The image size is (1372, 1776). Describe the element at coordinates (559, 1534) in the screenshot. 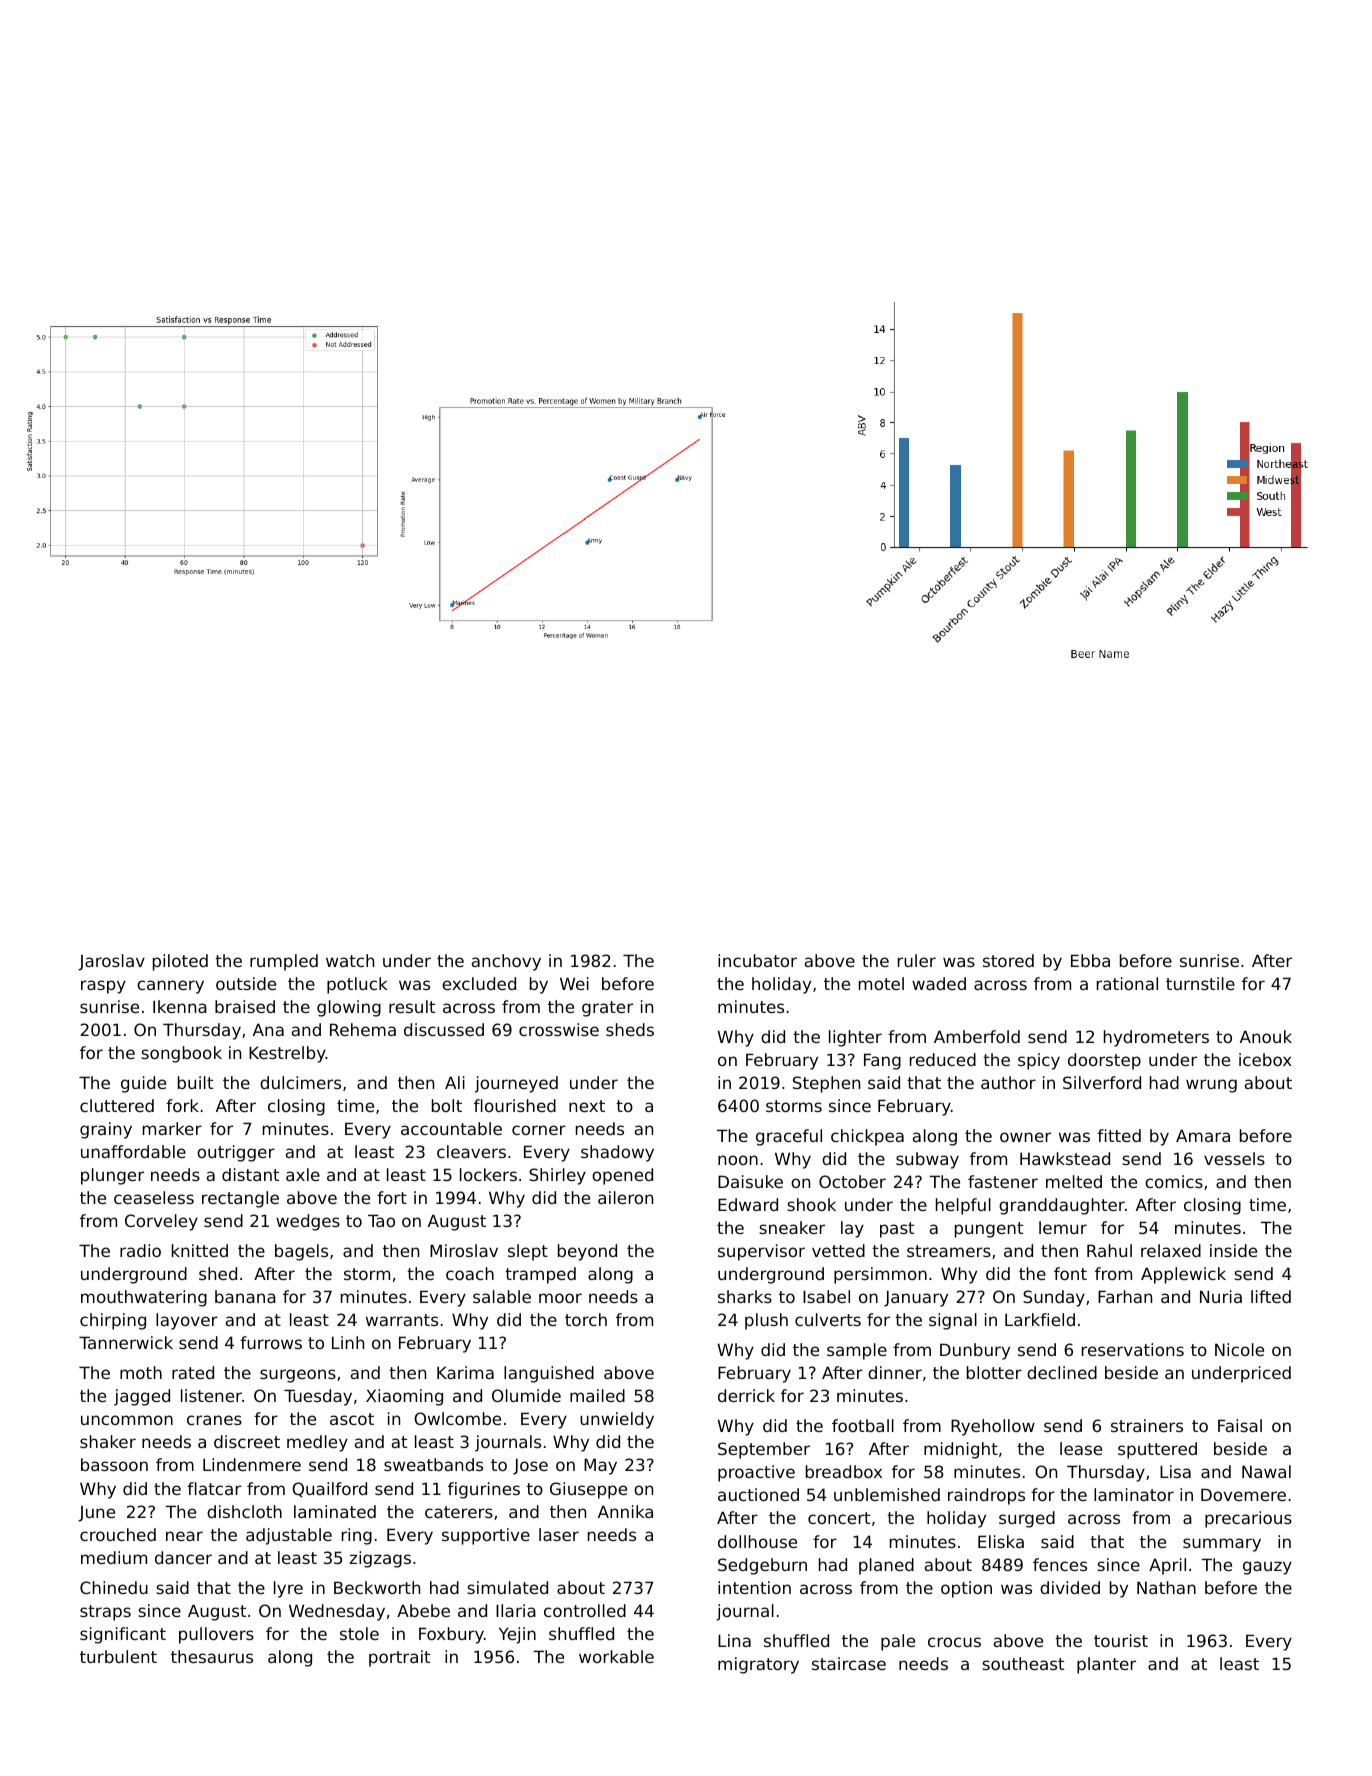

I see `laser` at that location.
